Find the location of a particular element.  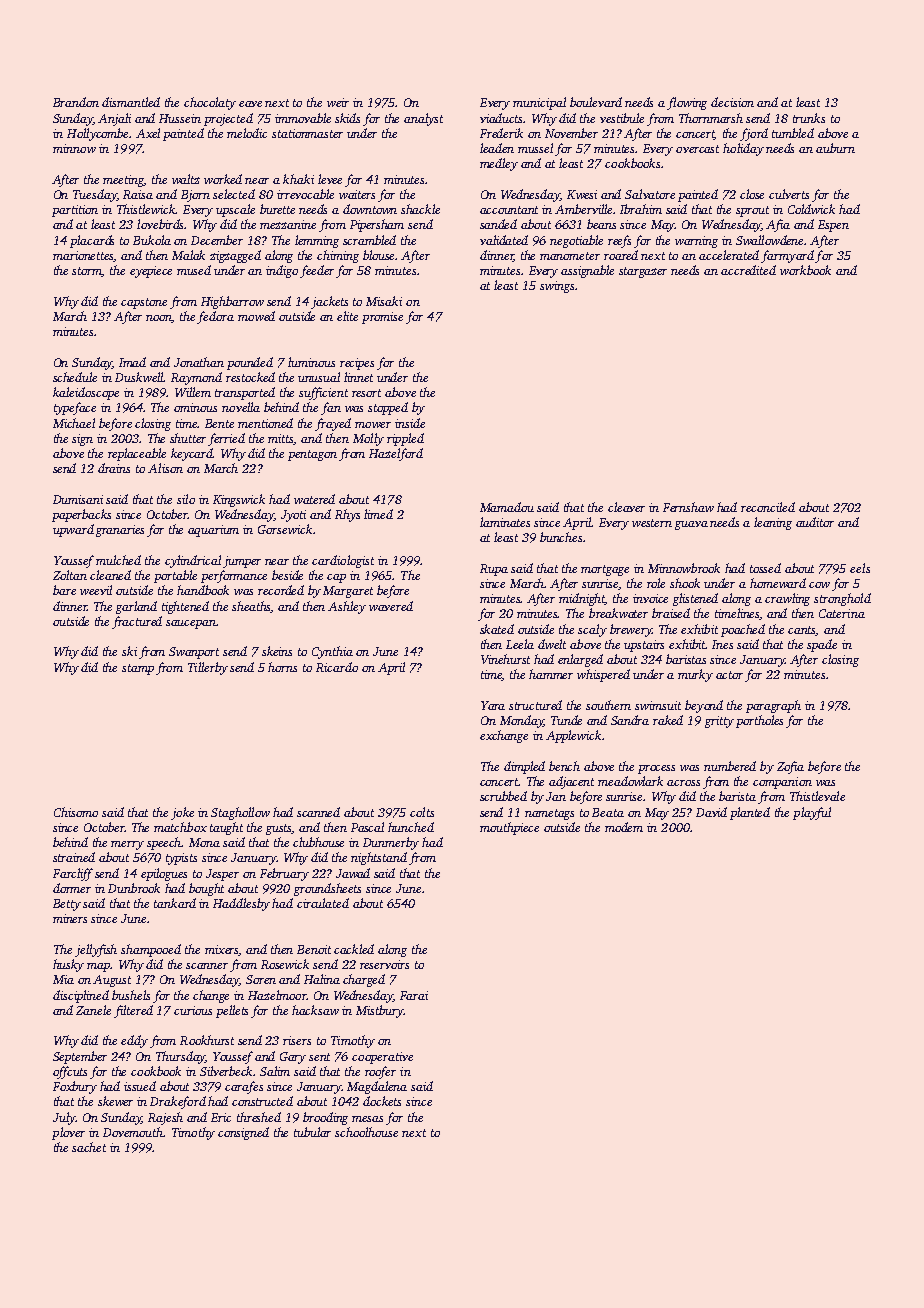

tossed is located at coordinates (765, 568).
